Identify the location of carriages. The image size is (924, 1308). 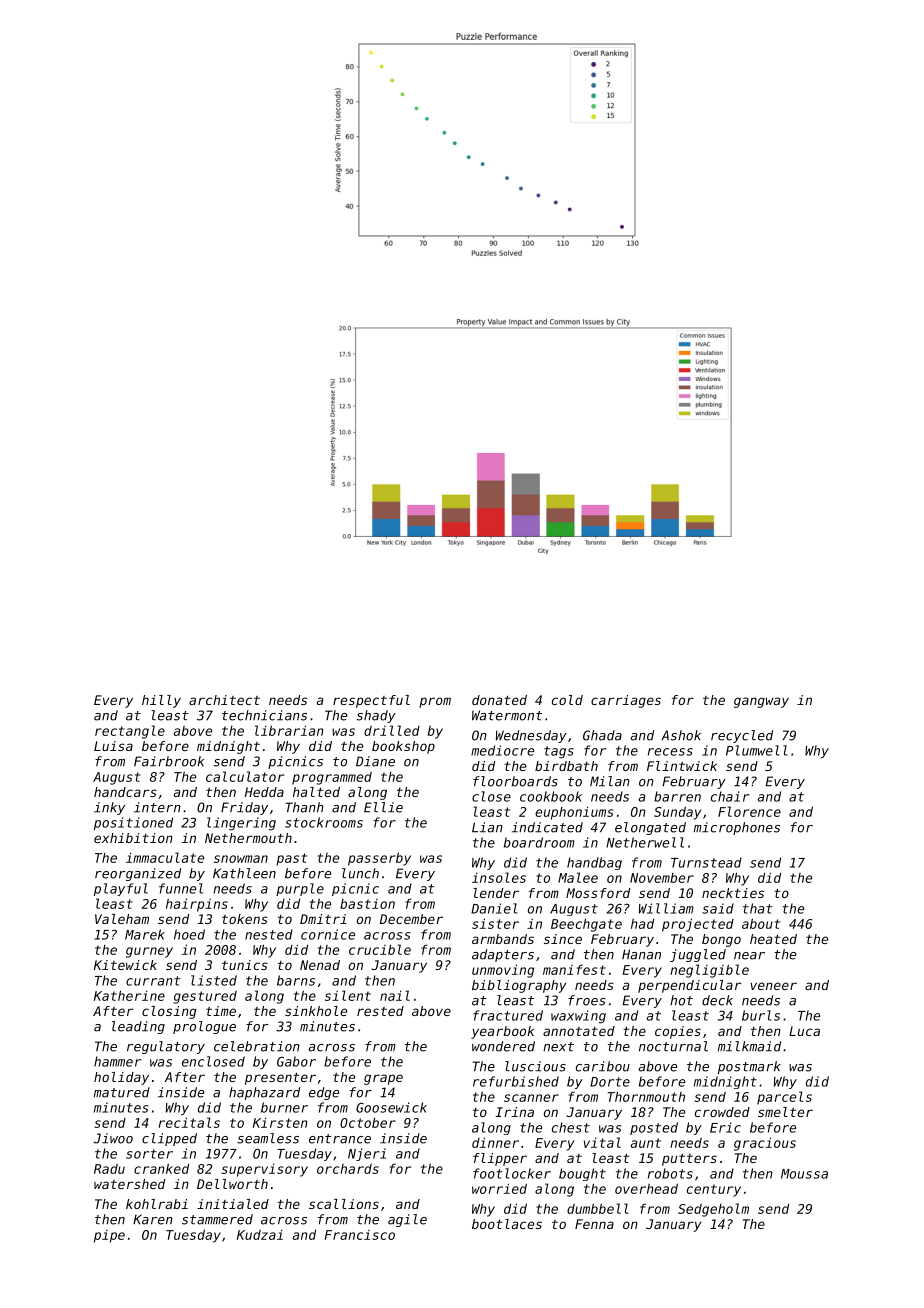
(626, 701).
